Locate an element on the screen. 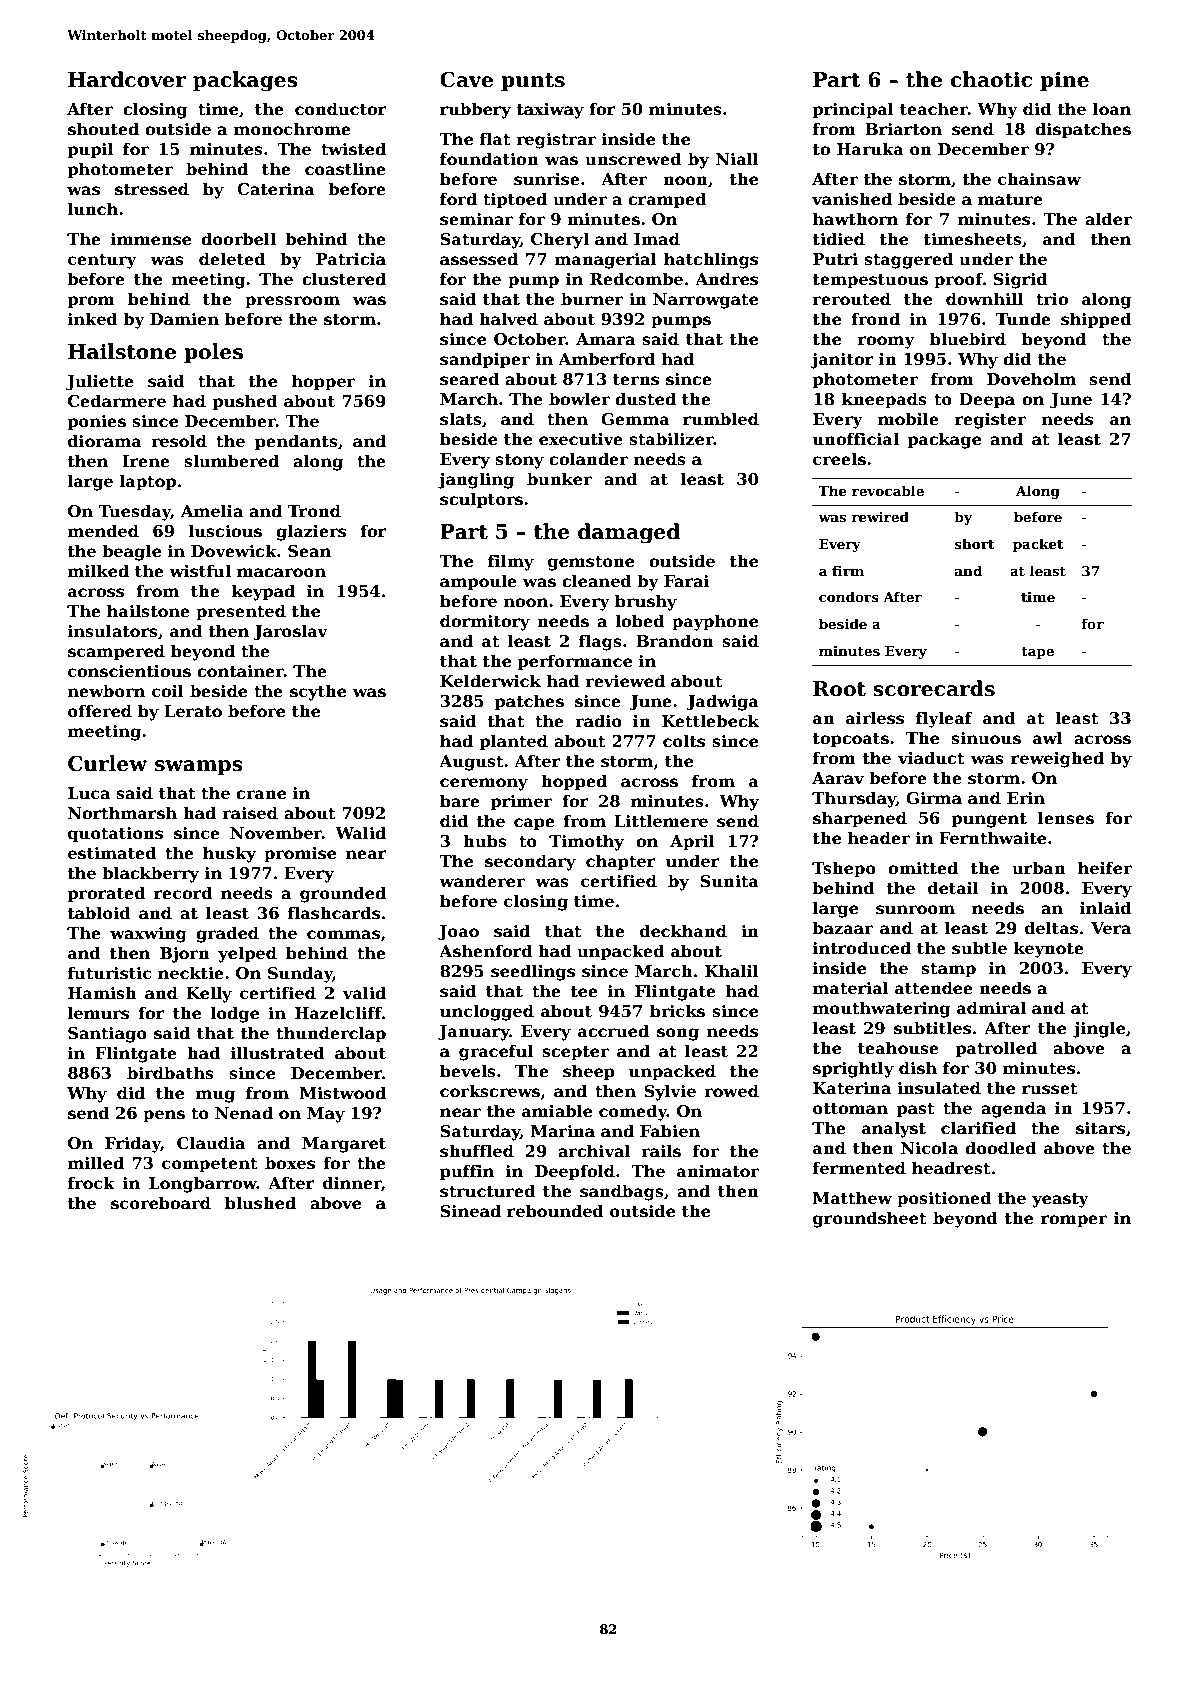 The image size is (1199, 1696). pens is located at coordinates (164, 1116).
